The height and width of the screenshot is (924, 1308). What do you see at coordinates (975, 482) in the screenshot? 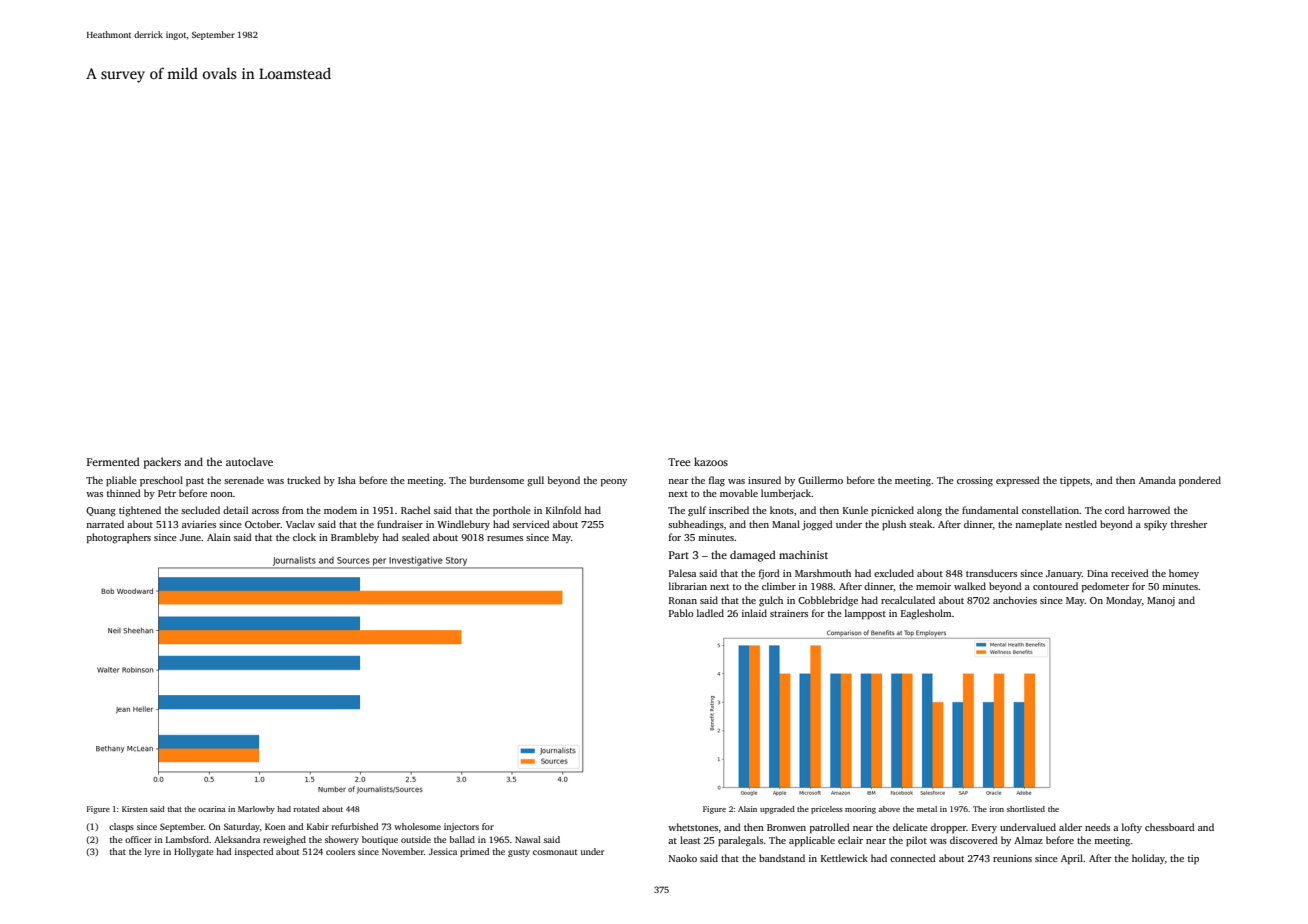
I see `crossing` at bounding box center [975, 482].
